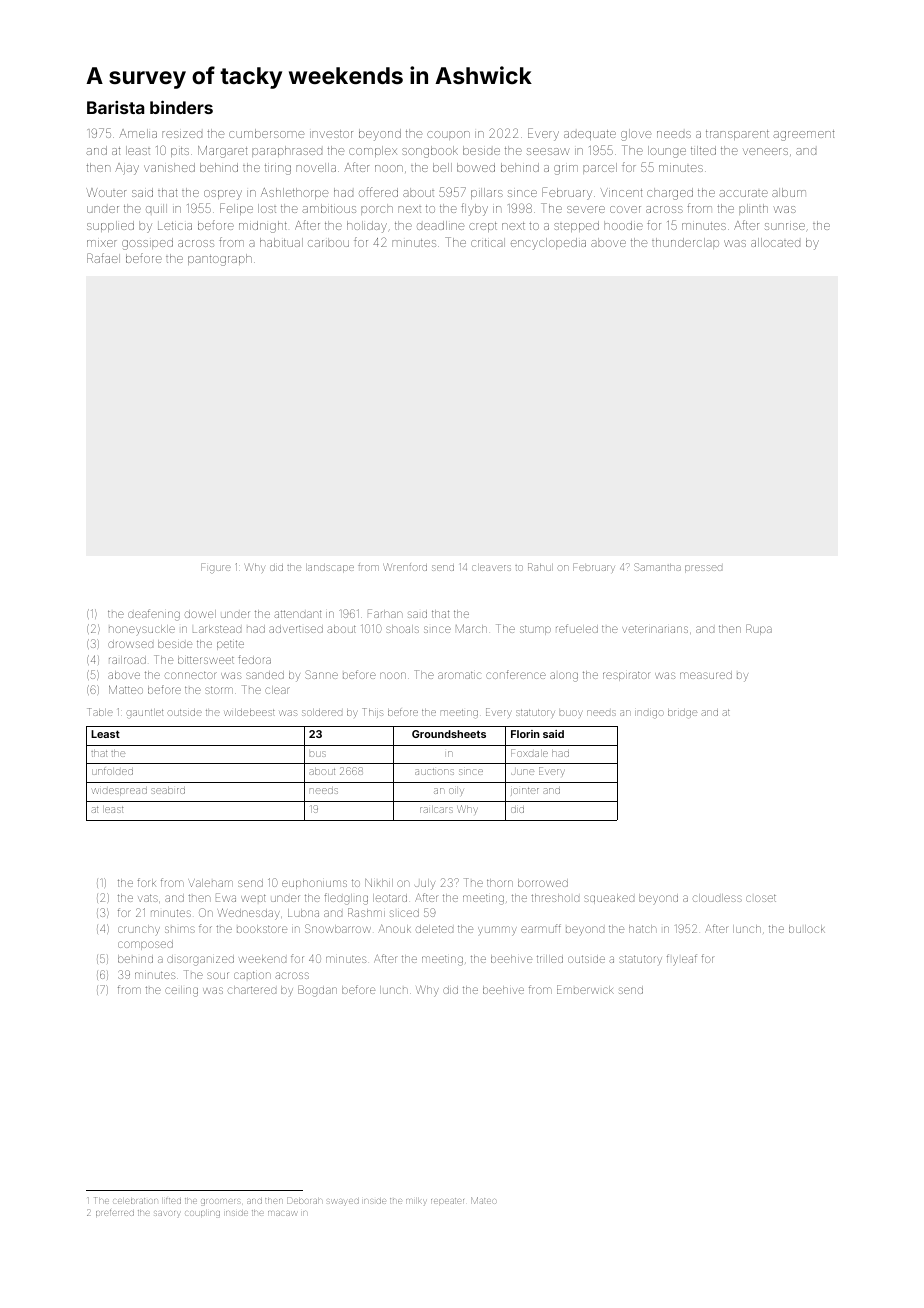 The height and width of the screenshot is (1308, 924). I want to click on Emberwick, so click(585, 989).
